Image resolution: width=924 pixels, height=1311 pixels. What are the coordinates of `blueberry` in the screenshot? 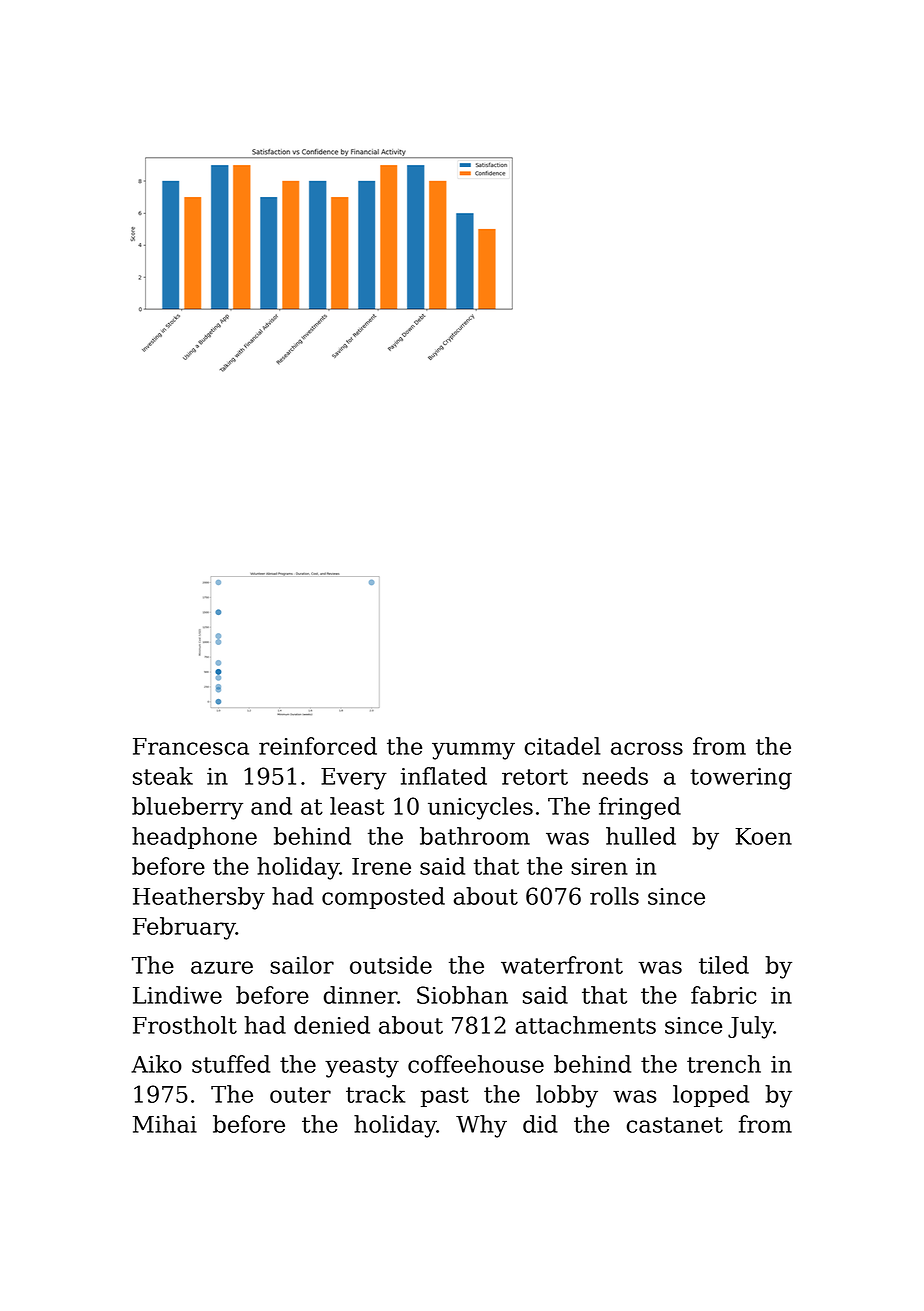 It's located at (187, 808).
